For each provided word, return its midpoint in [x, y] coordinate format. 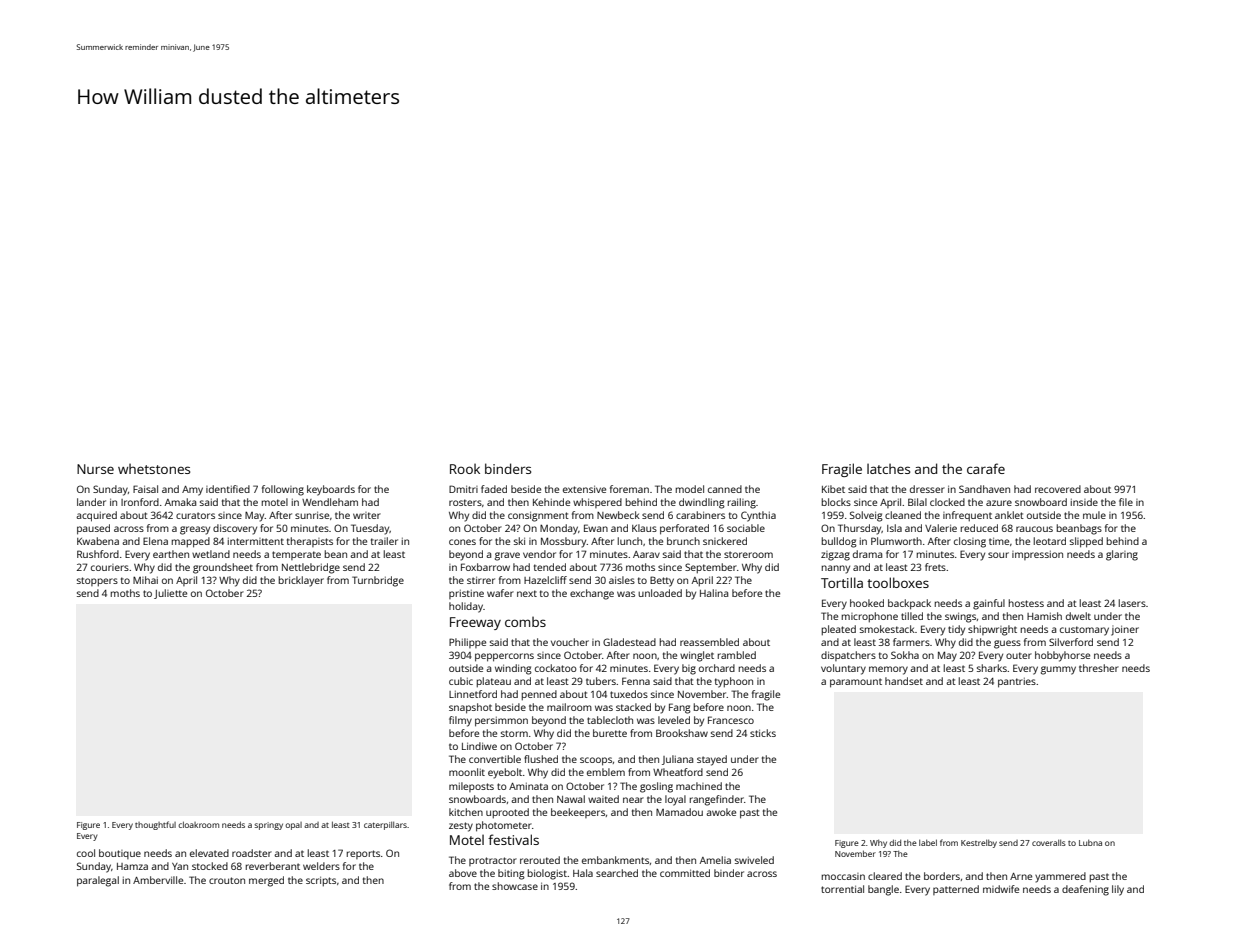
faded [494, 489]
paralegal [98, 881]
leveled [674, 720]
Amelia [715, 860]
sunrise [312, 515]
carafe [986, 468]
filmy [460, 721]
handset [904, 681]
